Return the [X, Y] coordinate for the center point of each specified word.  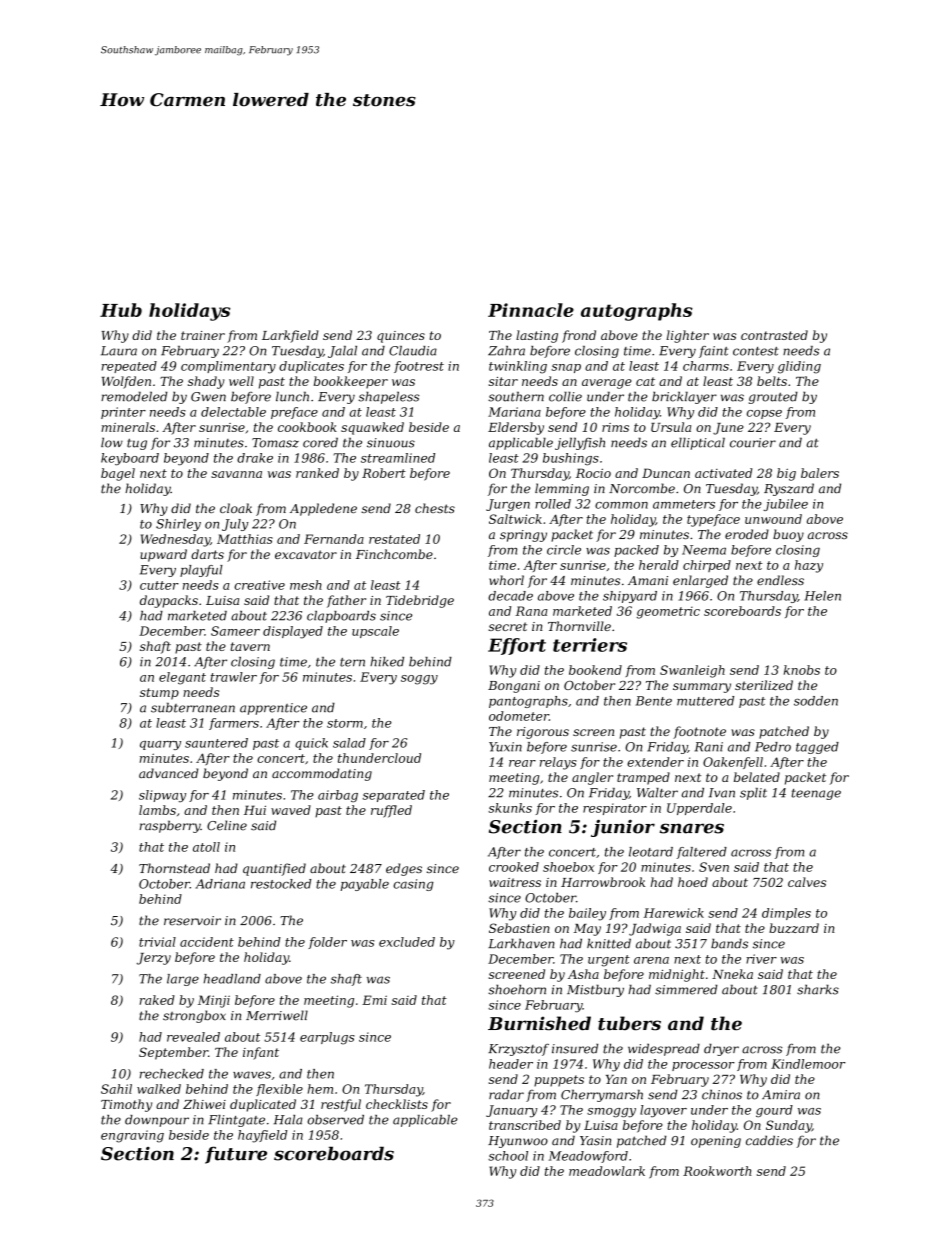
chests [435, 508]
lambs [157, 810]
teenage [816, 794]
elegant [182, 678]
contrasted [774, 335]
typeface [713, 520]
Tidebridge [420, 601]
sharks [818, 989]
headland [232, 979]
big [786, 474]
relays [558, 763]
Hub [121, 310]
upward [163, 555]
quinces [401, 337]
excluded [407, 942]
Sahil [116, 1089]
